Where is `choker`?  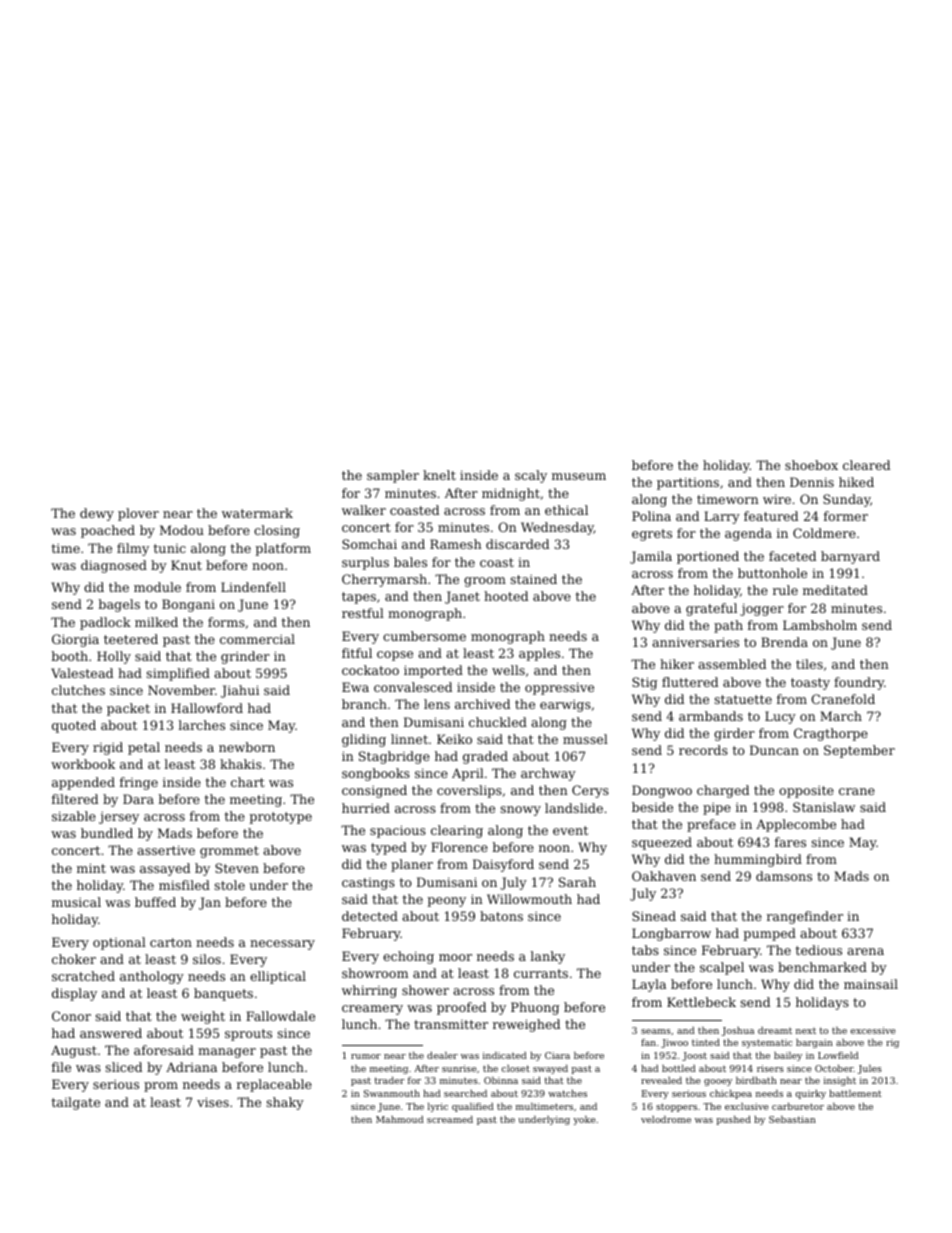
choker is located at coordinates (74, 959).
